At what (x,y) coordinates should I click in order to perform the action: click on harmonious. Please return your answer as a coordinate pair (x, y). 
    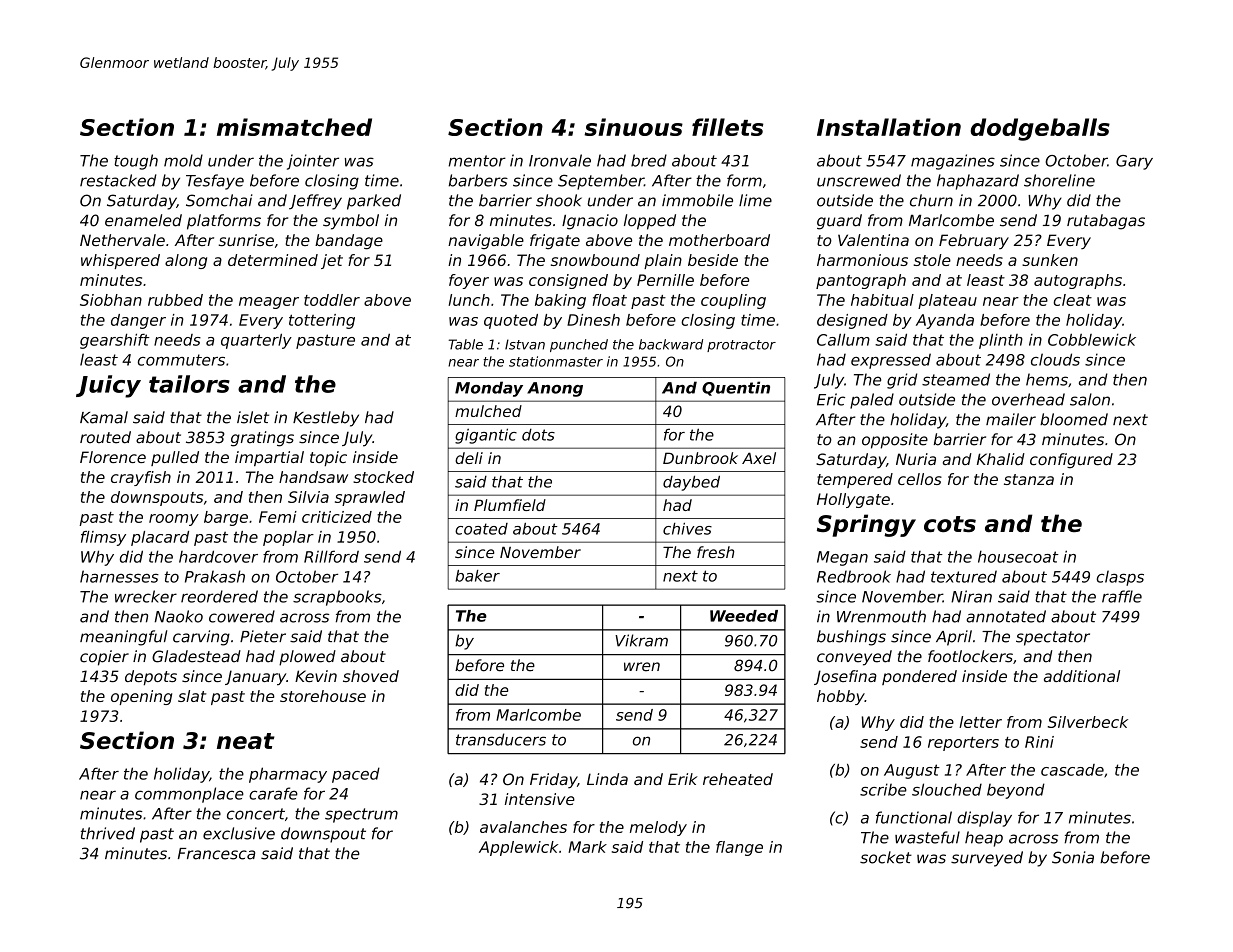
    Looking at the image, I should click on (862, 260).
